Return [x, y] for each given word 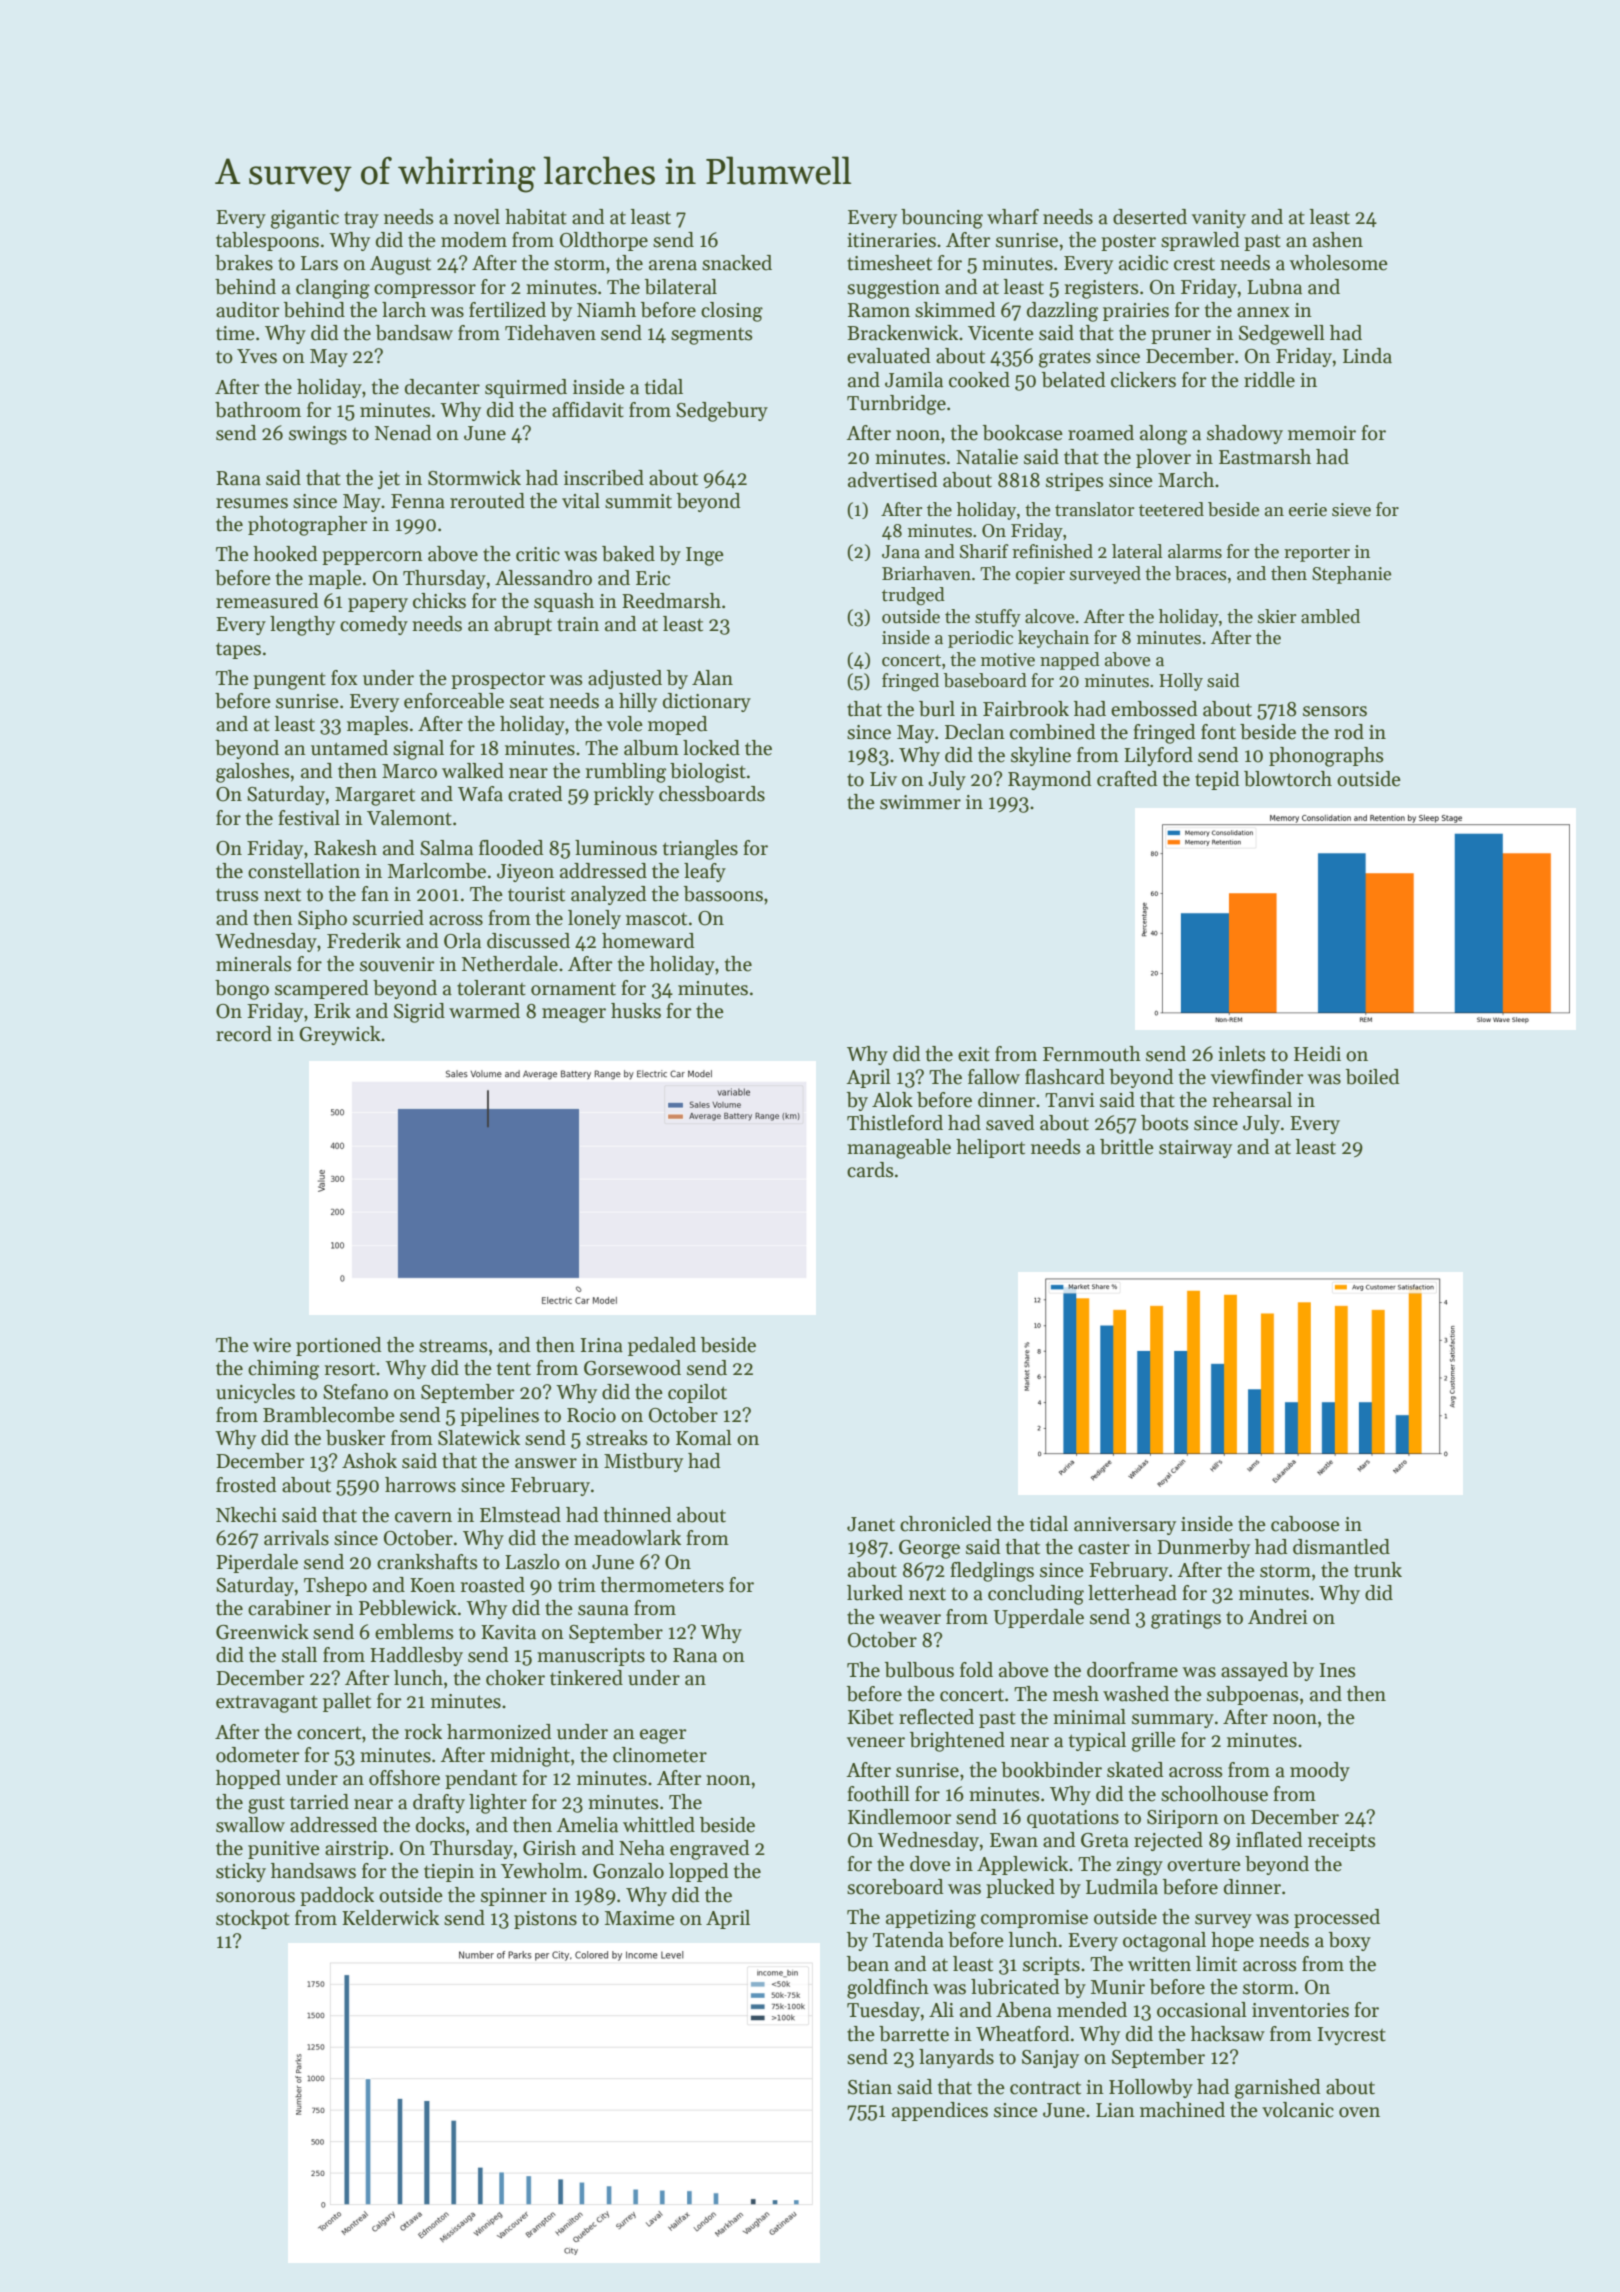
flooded [511, 848]
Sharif [984, 551]
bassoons [723, 894]
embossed [1154, 709]
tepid [1217, 780]
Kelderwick [390, 1918]
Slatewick [479, 1438]
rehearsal [1252, 1100]
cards [870, 1170]
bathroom [258, 410]
